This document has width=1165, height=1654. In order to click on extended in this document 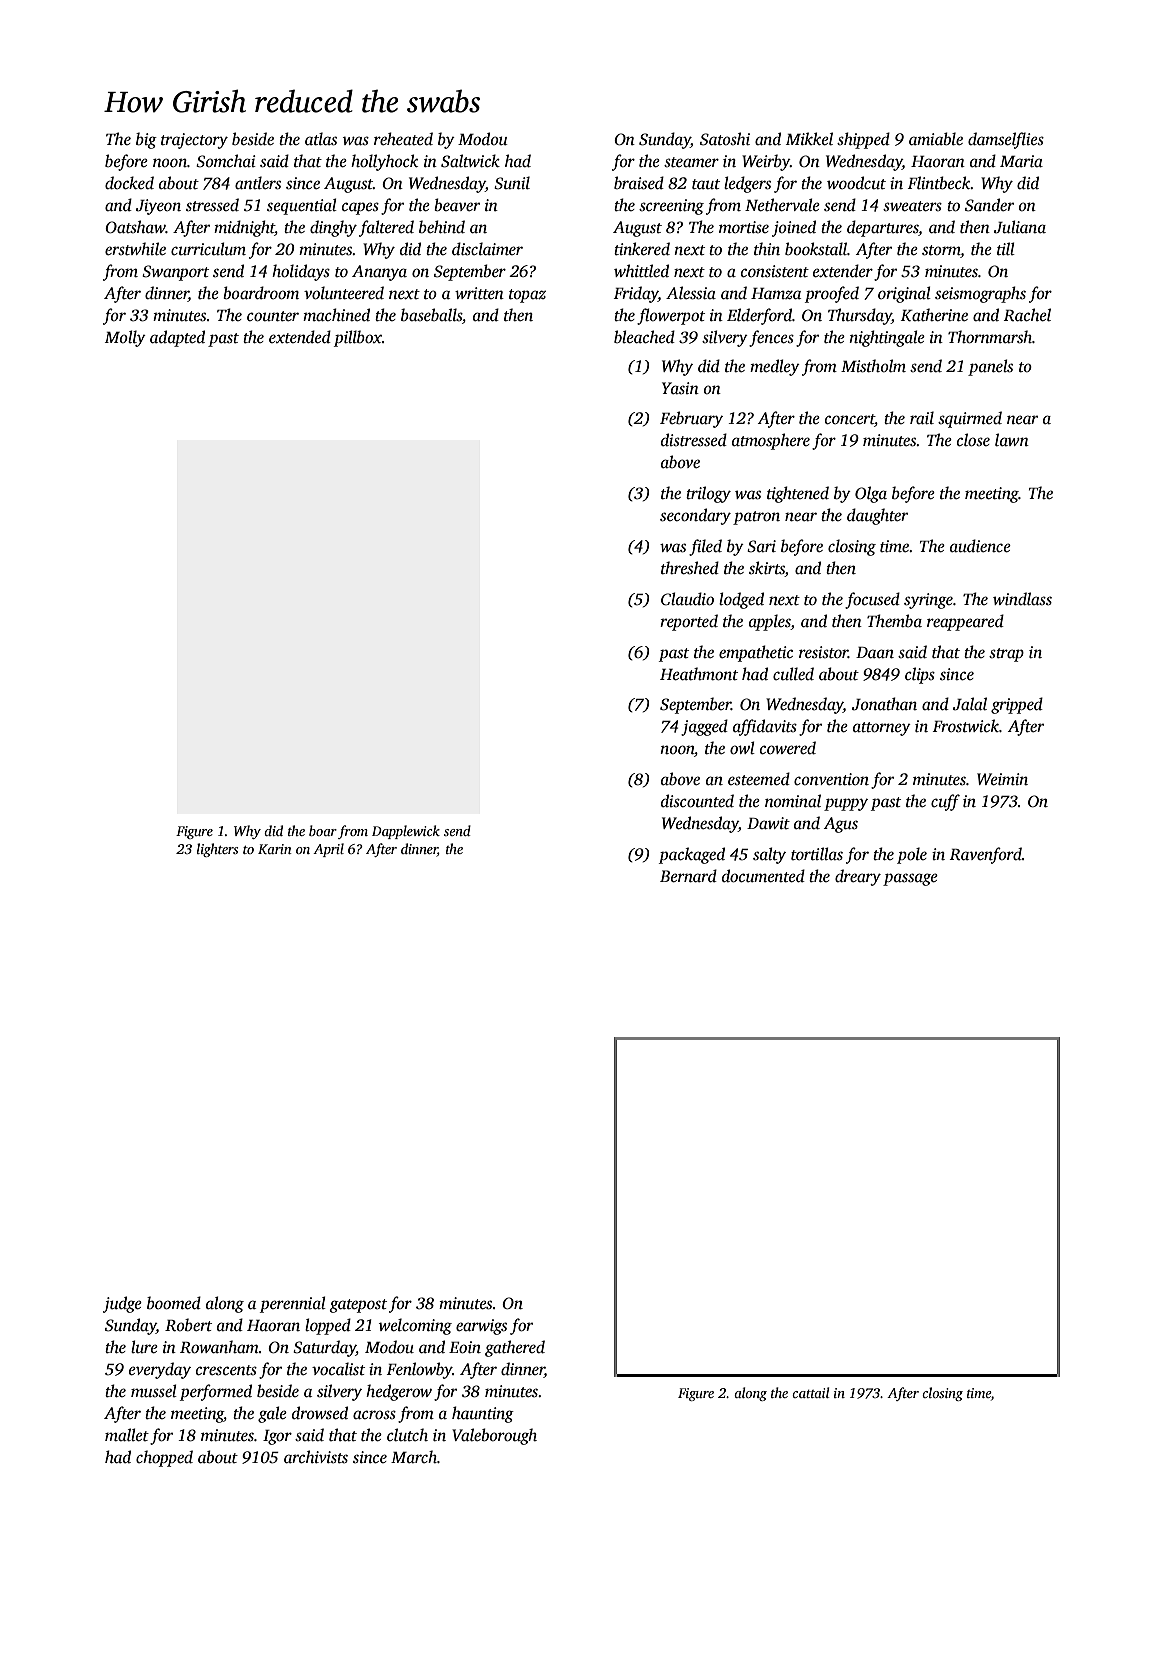, I will do `click(300, 337)`.
